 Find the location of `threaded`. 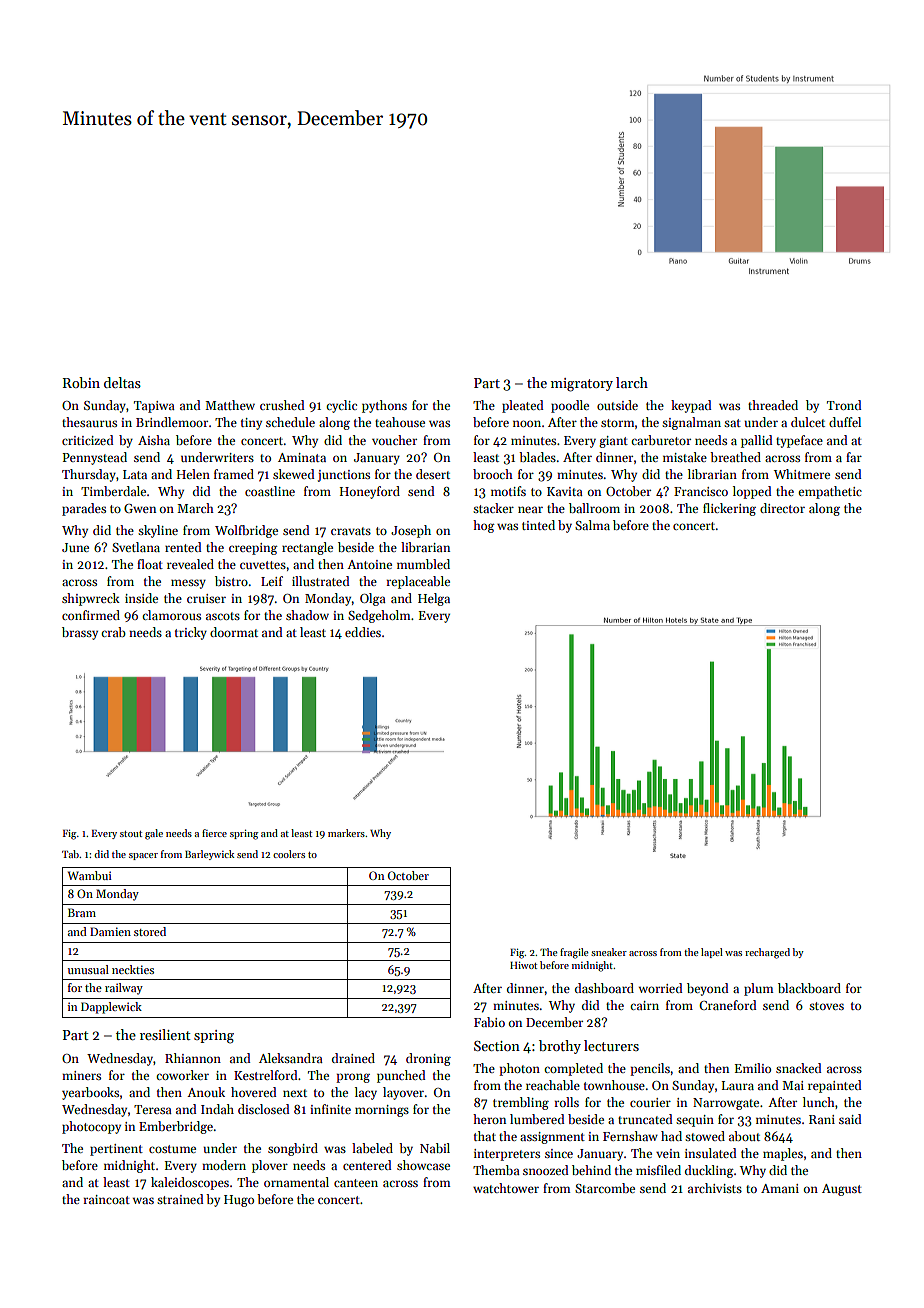

threaded is located at coordinates (773, 405).
